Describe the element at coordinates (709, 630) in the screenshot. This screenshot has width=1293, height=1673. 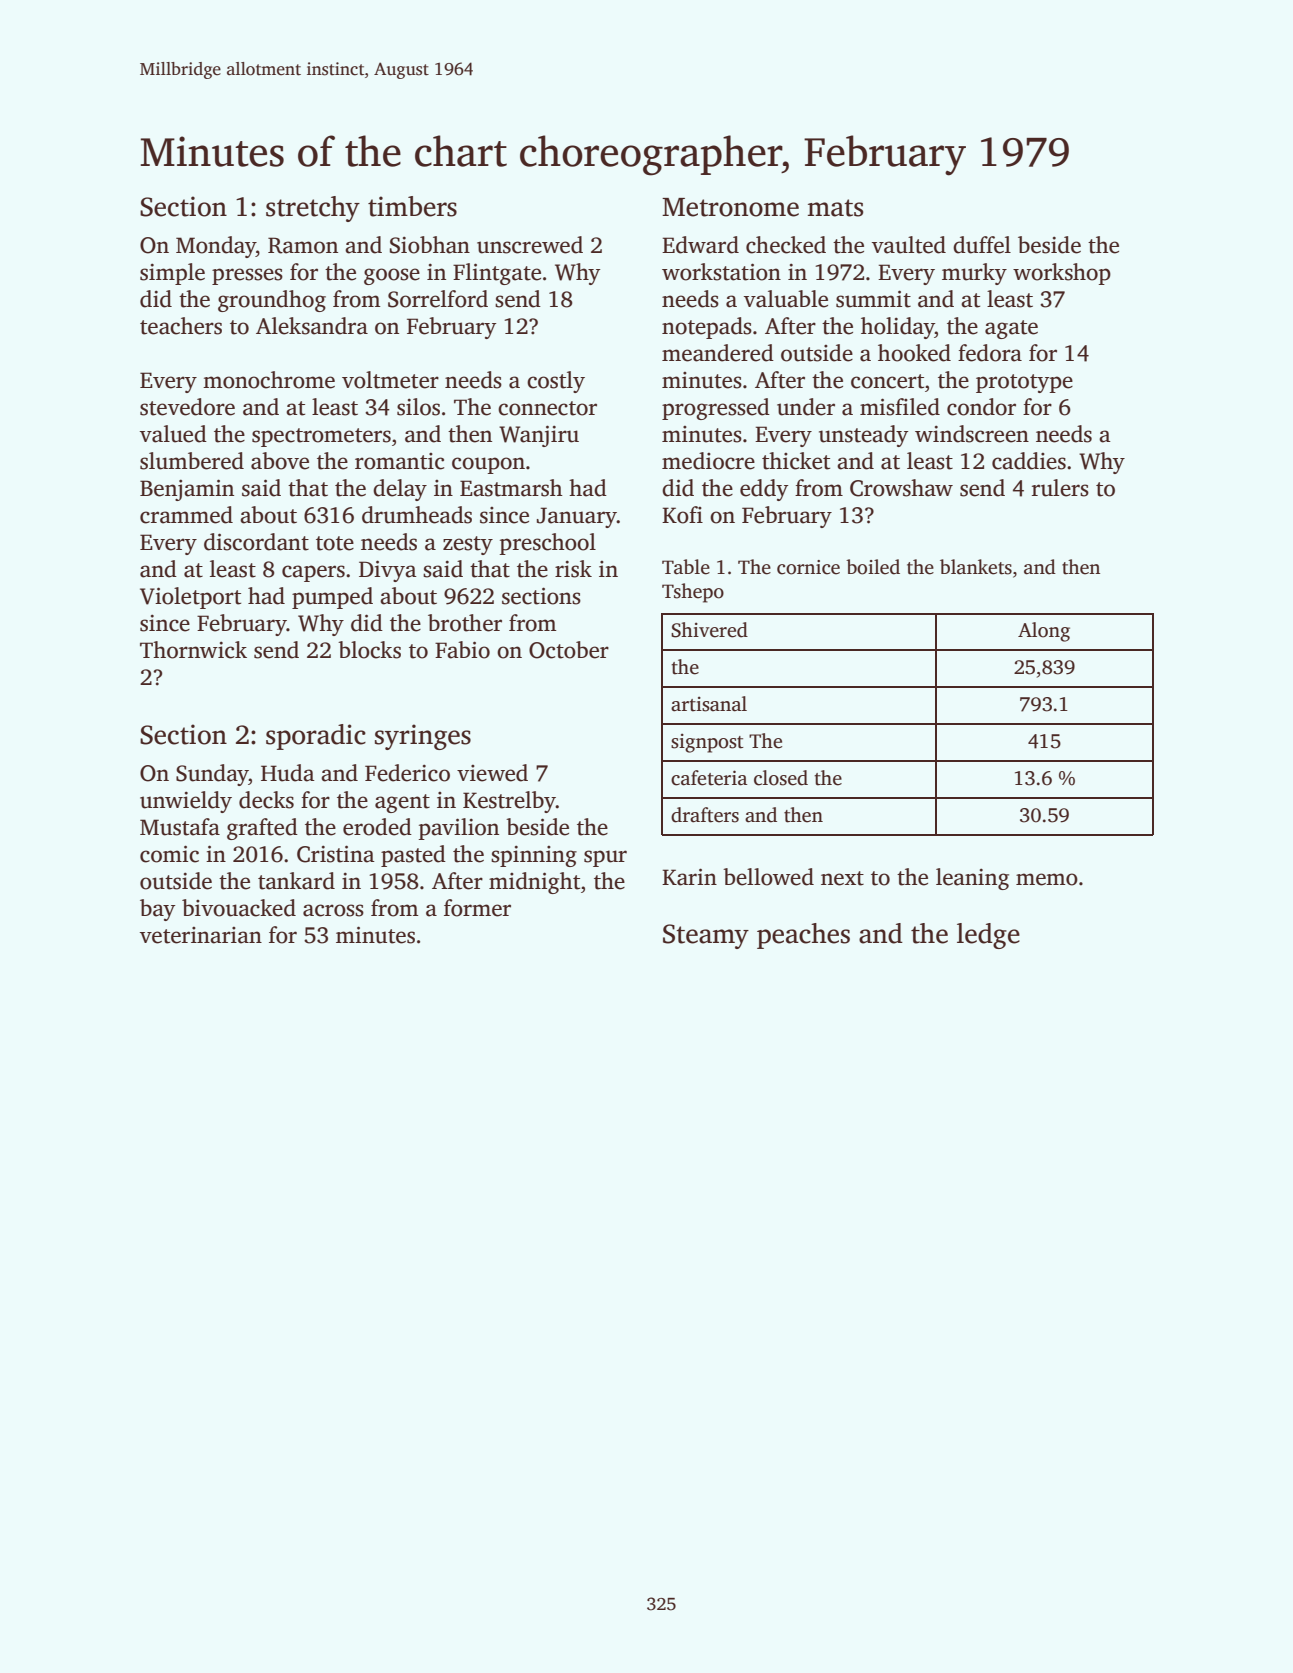
I see `Shivered` at that location.
